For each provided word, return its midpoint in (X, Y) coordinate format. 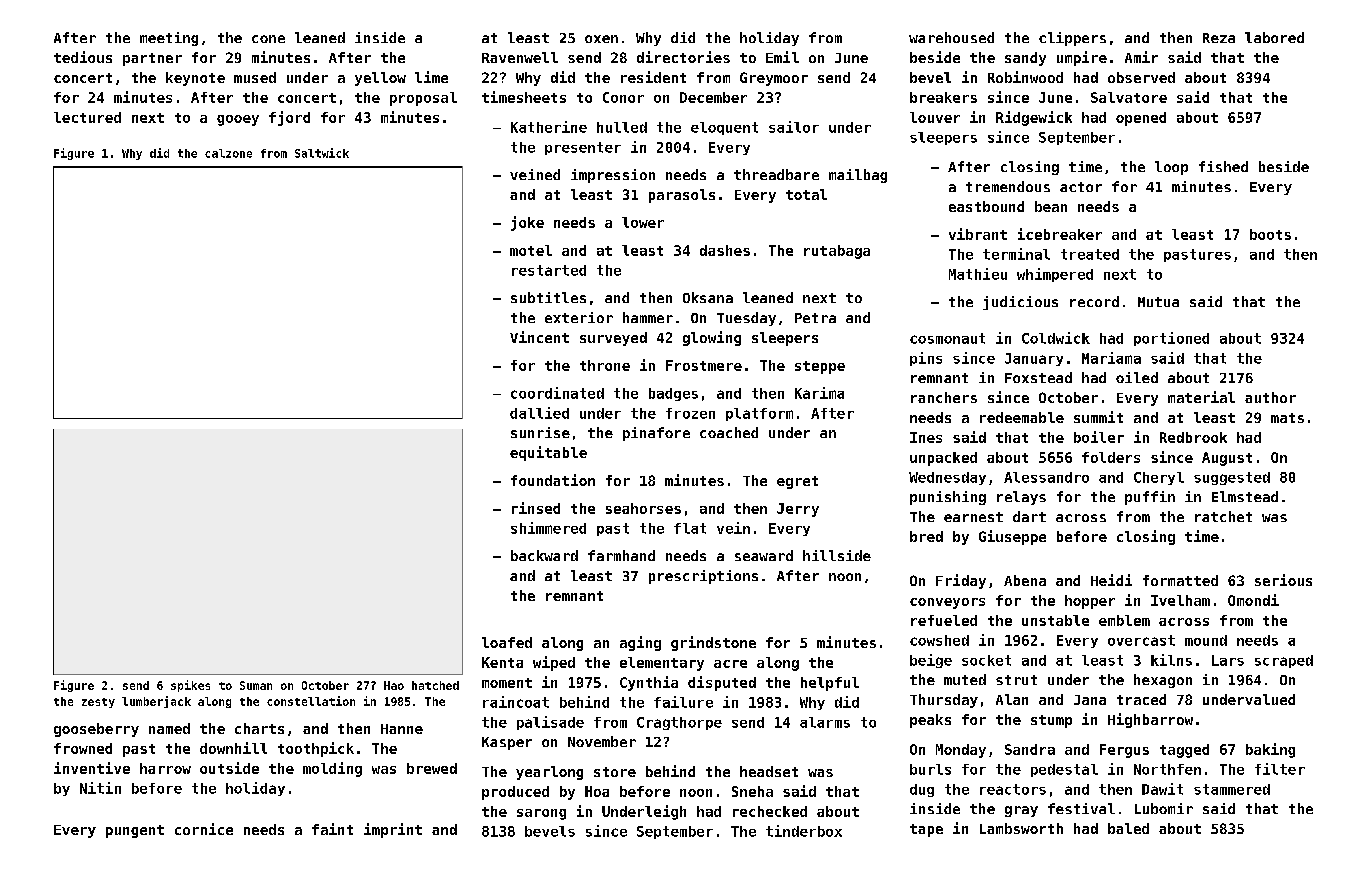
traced (1141, 699)
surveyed (613, 339)
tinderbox (804, 831)
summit (1098, 417)
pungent (135, 831)
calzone (228, 153)
